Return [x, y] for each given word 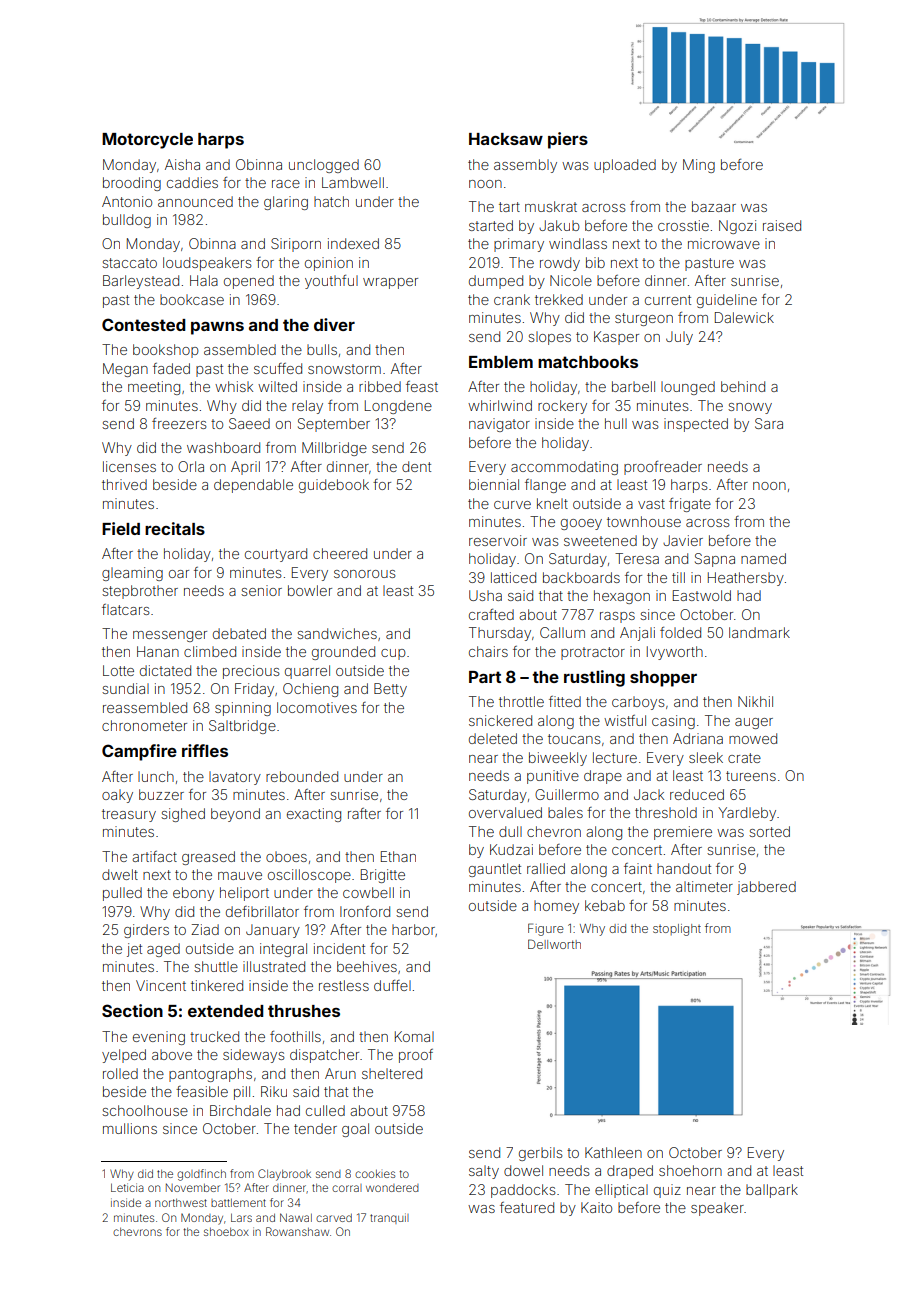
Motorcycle [147, 141]
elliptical [621, 1191]
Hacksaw [506, 139]
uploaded [625, 166]
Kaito [596, 1207]
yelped [124, 1056]
